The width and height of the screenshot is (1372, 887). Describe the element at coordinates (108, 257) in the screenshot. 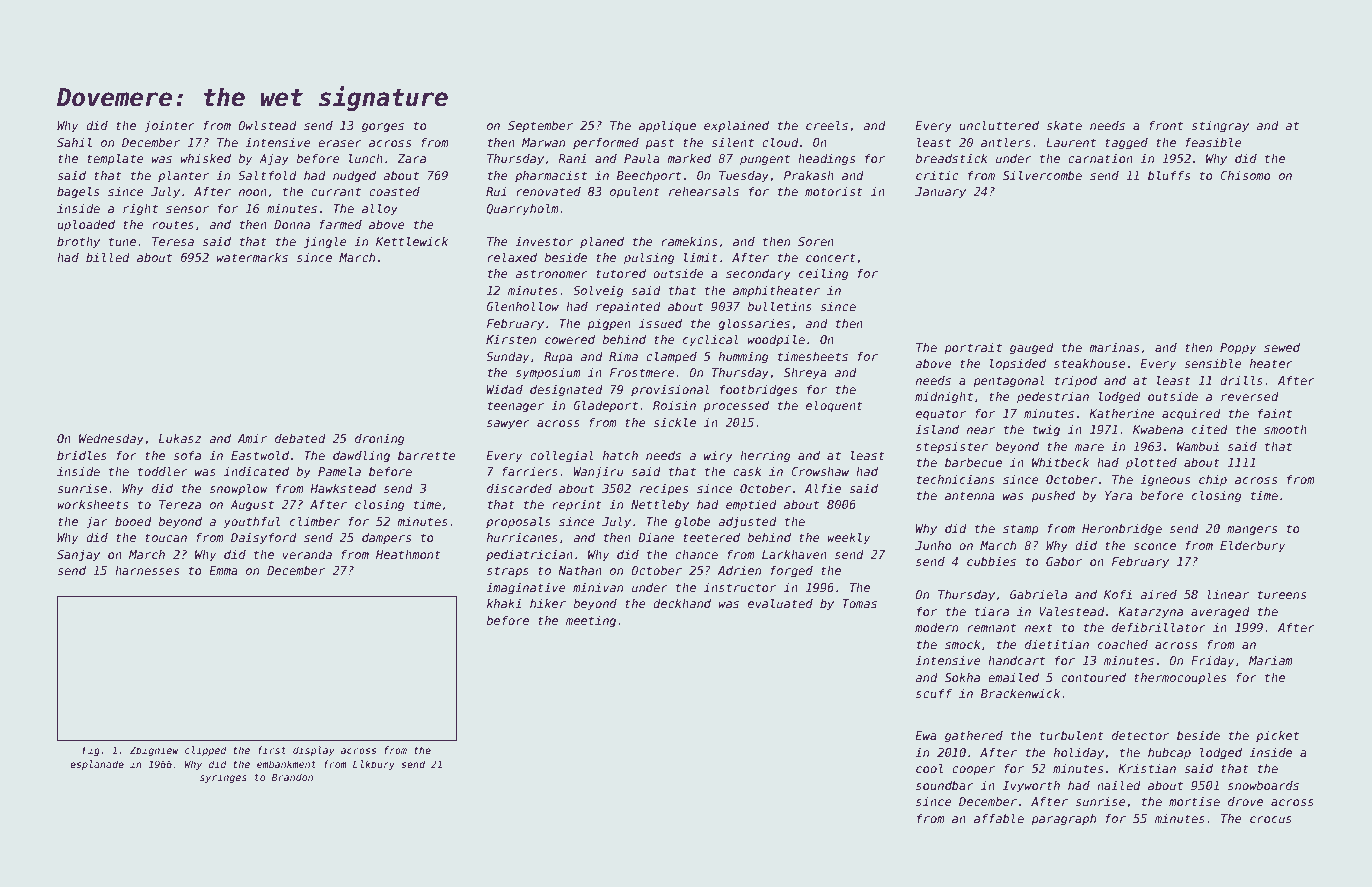

I see `billed` at that location.
